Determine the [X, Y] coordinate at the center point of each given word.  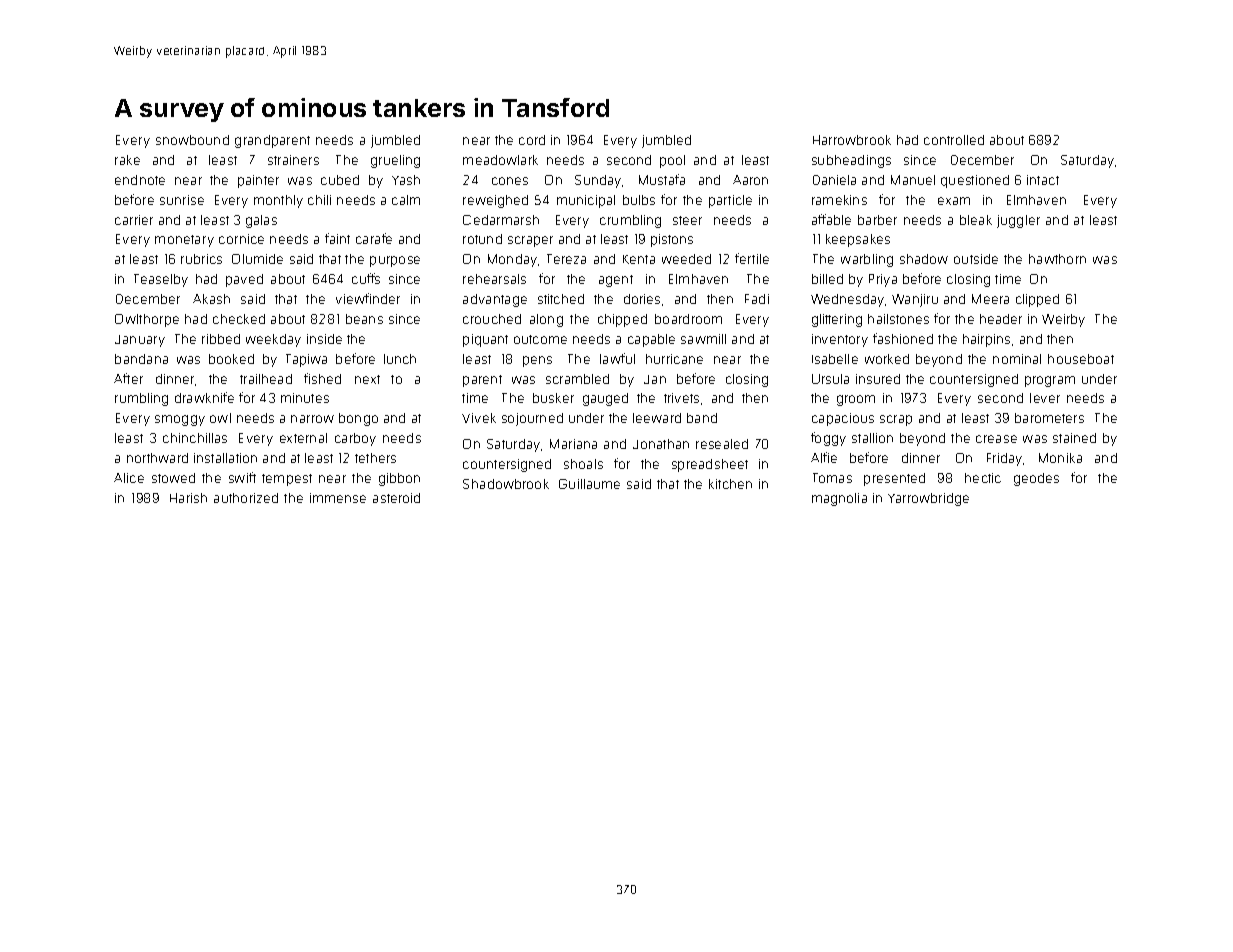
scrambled [577, 379]
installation [225, 458]
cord [532, 140]
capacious [843, 419]
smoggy [180, 420]
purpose [395, 261]
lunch [400, 359]
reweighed [495, 201]
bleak [976, 220]
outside [976, 259]
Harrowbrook [852, 140]
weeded [686, 259]
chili [319, 200]
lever [1045, 398]
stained [1074, 438]
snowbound [192, 140]
